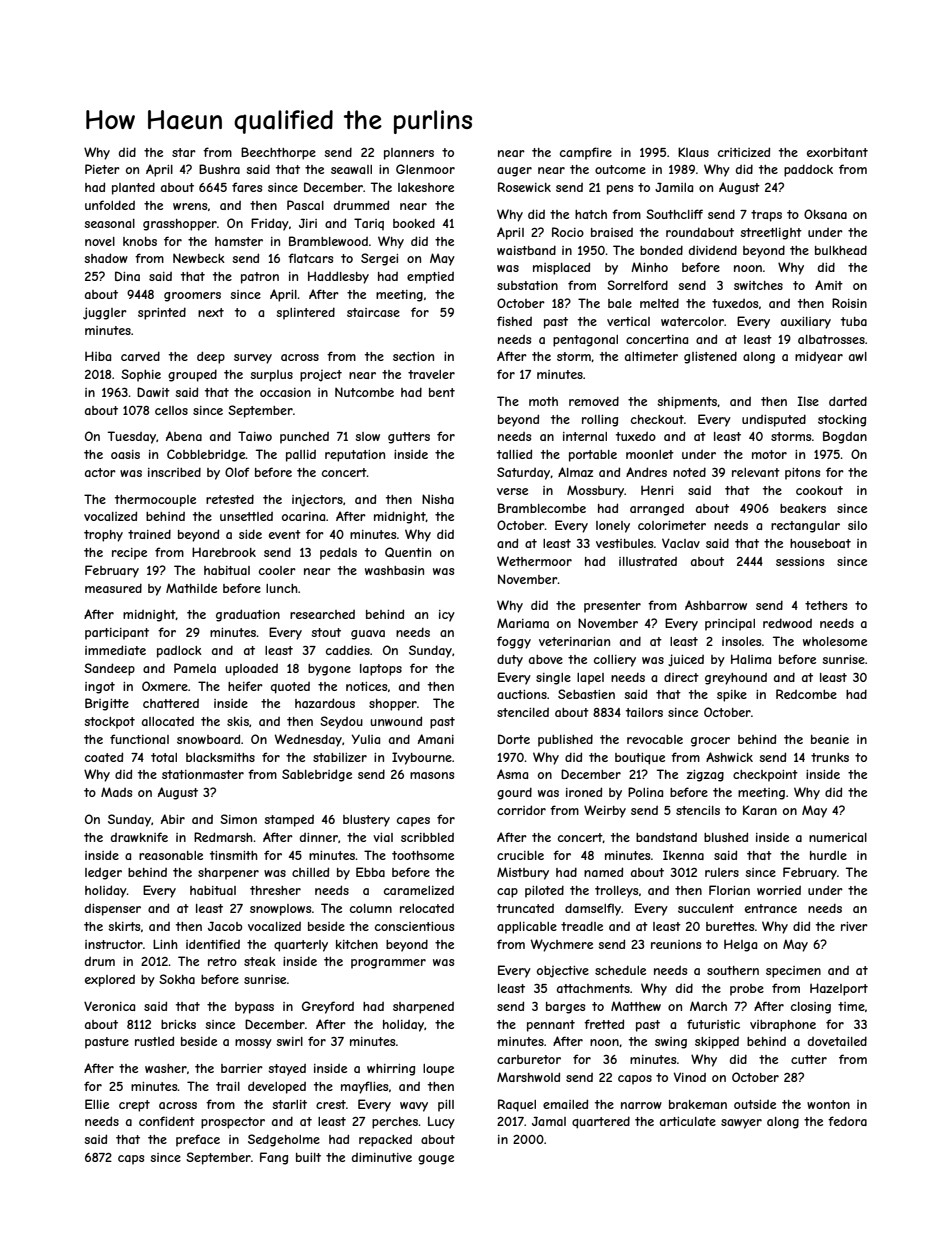 The width and height of the screenshot is (952, 1233). What do you see at coordinates (771, 234) in the screenshot?
I see `streetlight` at bounding box center [771, 234].
